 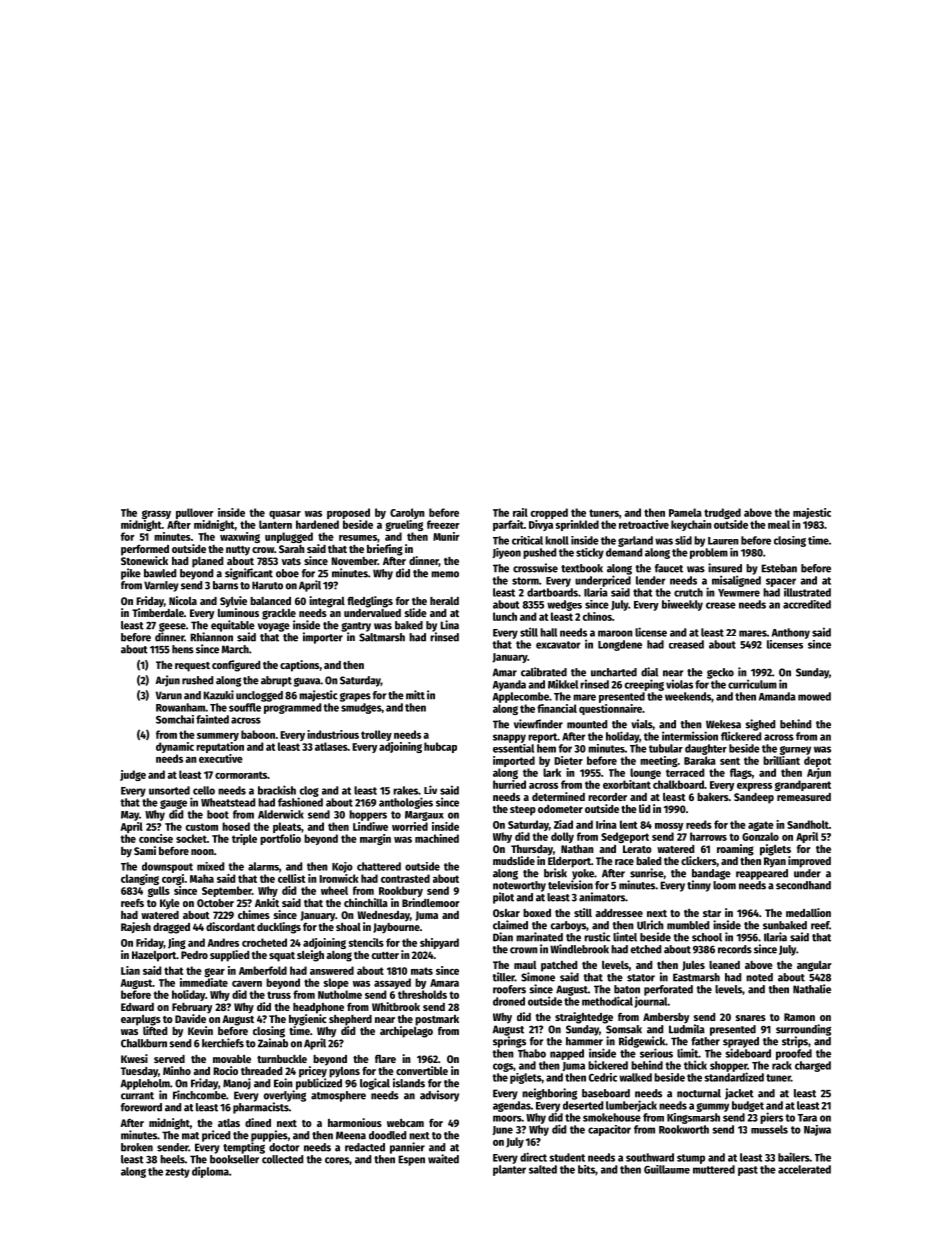 What do you see at coordinates (803, 785) in the page?
I see `grandparent` at bounding box center [803, 785].
